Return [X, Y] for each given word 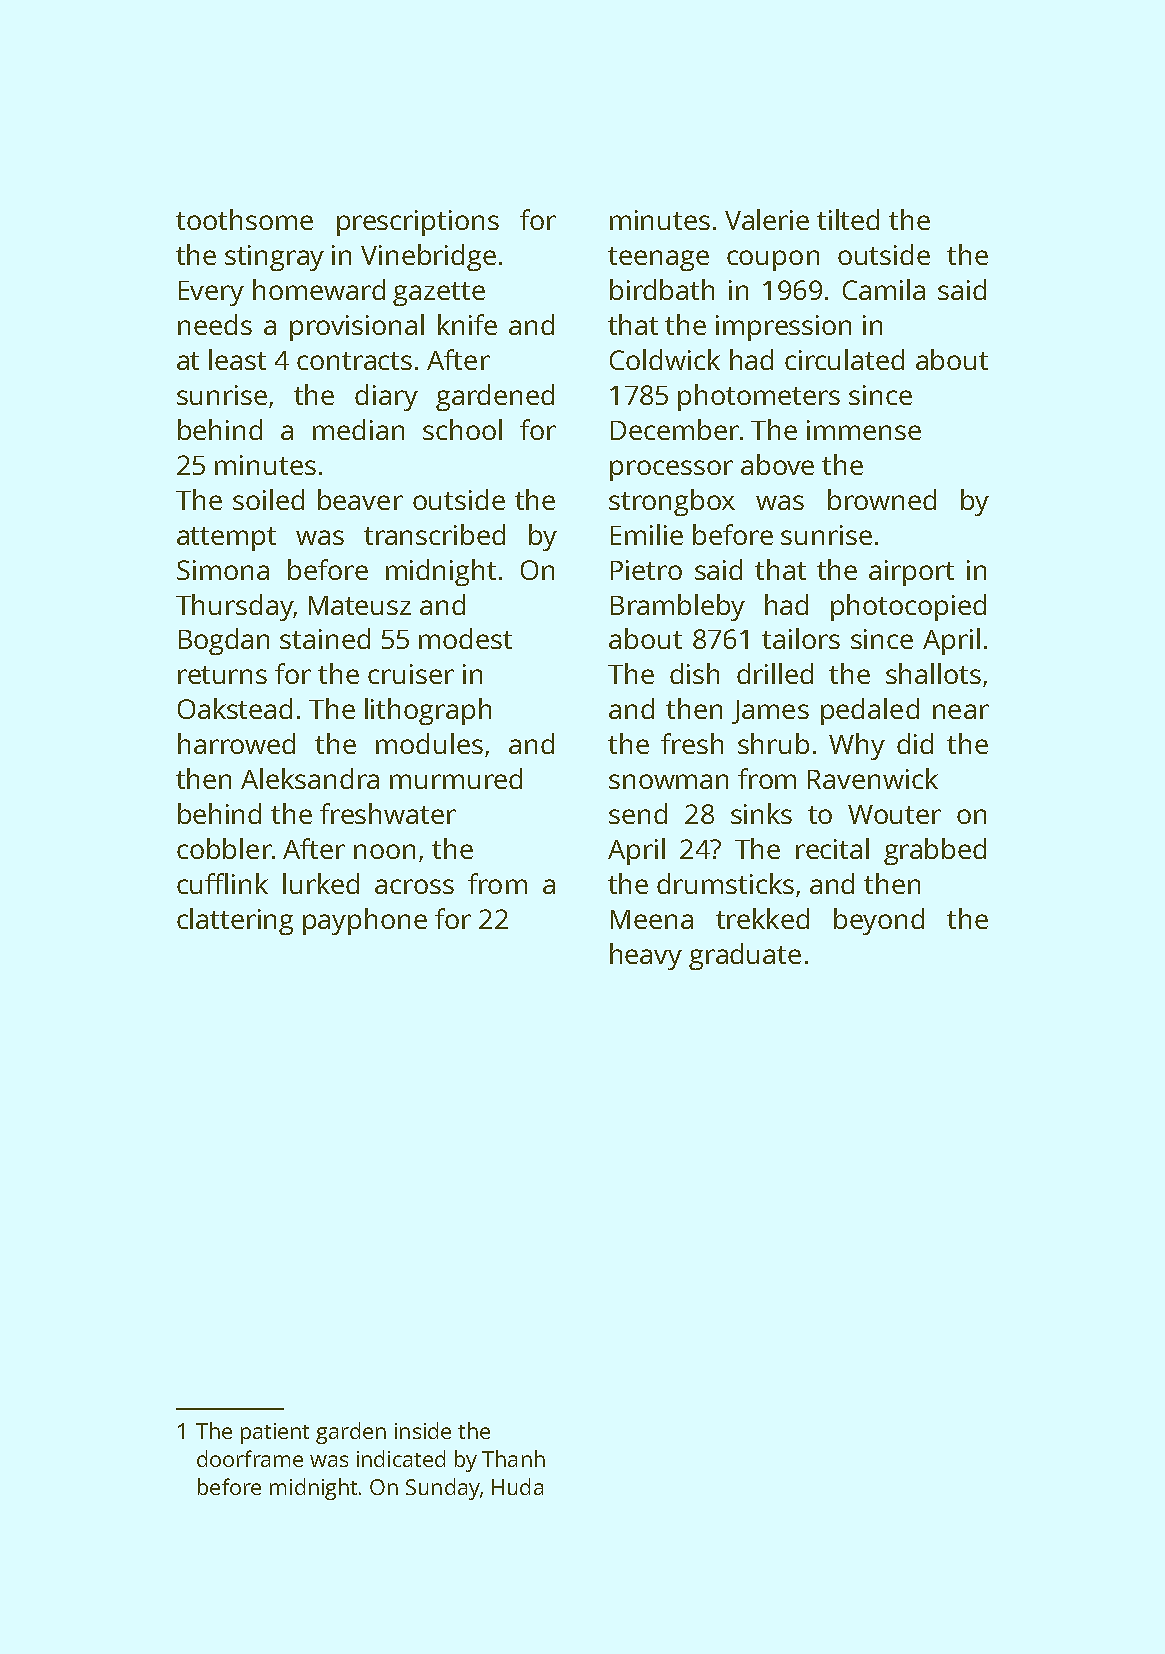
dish [694, 673]
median [358, 429]
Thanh [513, 1458]
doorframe [250, 1458]
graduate [745, 956]
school [462, 429]
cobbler [224, 848]
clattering [235, 921]
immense [864, 430]
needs [215, 324]
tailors [801, 638]
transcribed [434, 534]
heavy [646, 956]
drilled [775, 673]
